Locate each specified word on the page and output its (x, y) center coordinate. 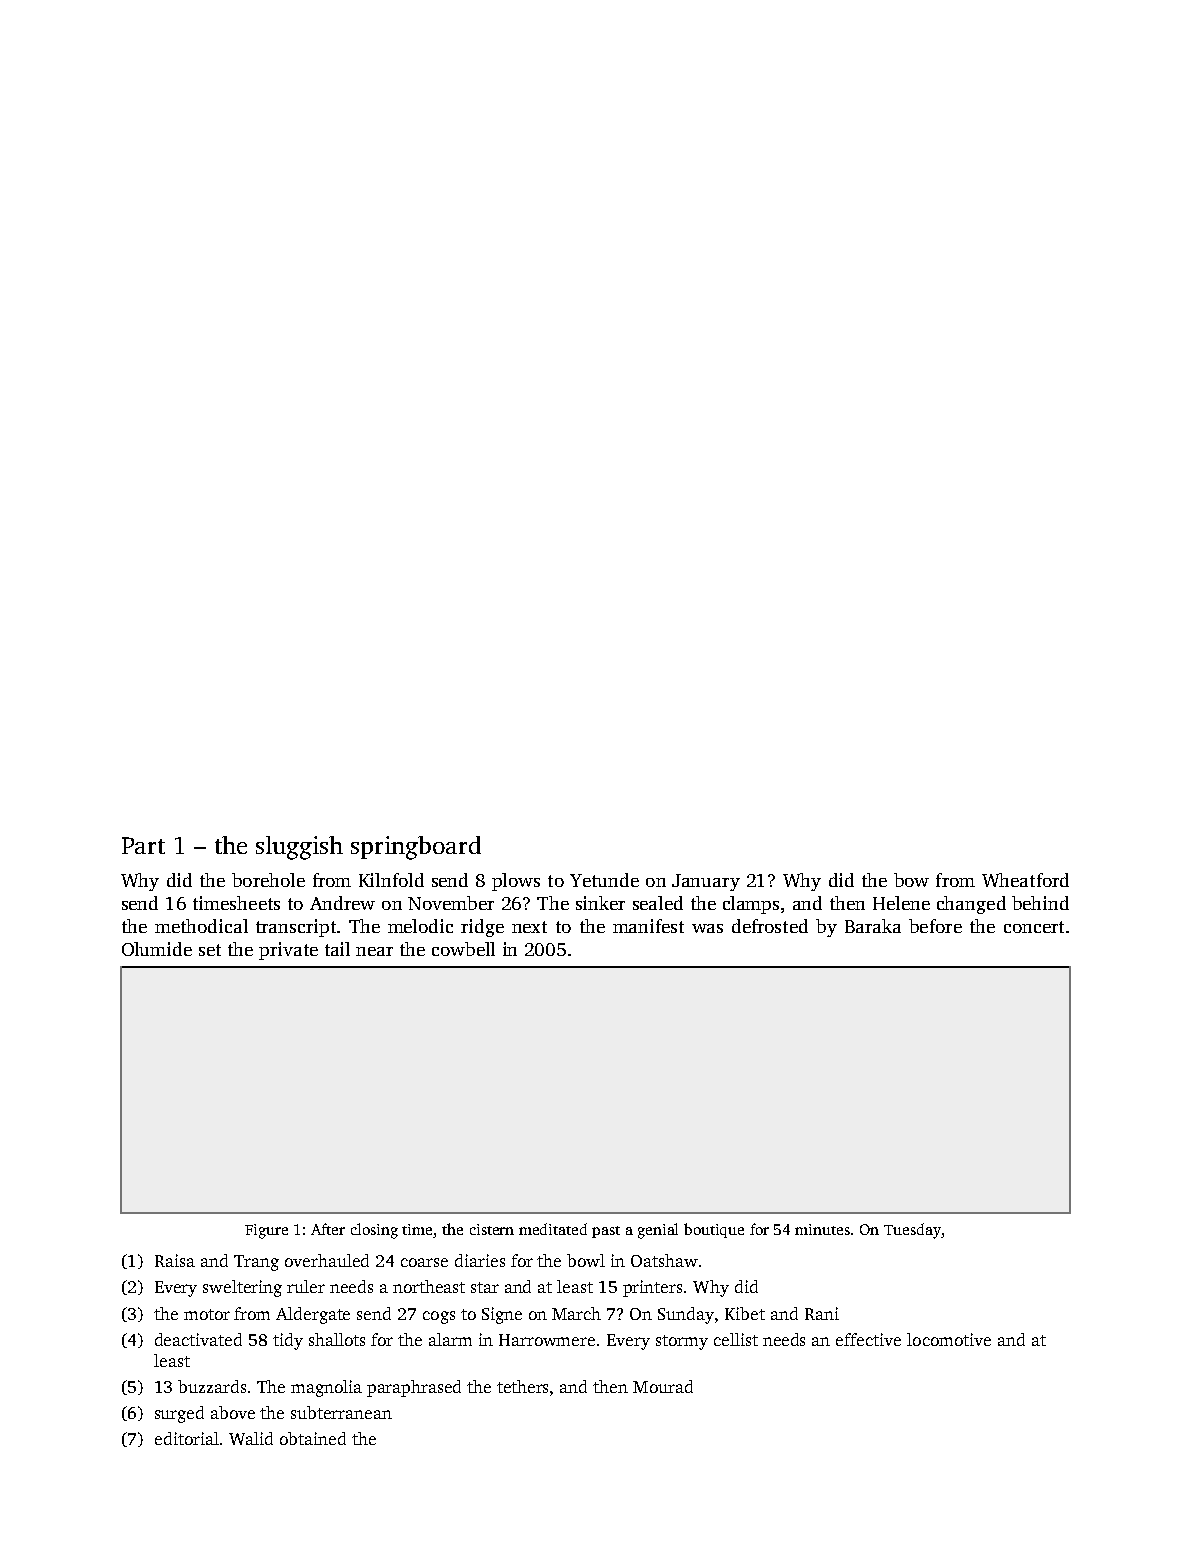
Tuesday (912, 1231)
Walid (251, 1438)
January (706, 882)
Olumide (157, 949)
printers (652, 1288)
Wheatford (1025, 880)
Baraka (873, 926)
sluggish (299, 848)
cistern (492, 1229)
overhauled (327, 1260)
